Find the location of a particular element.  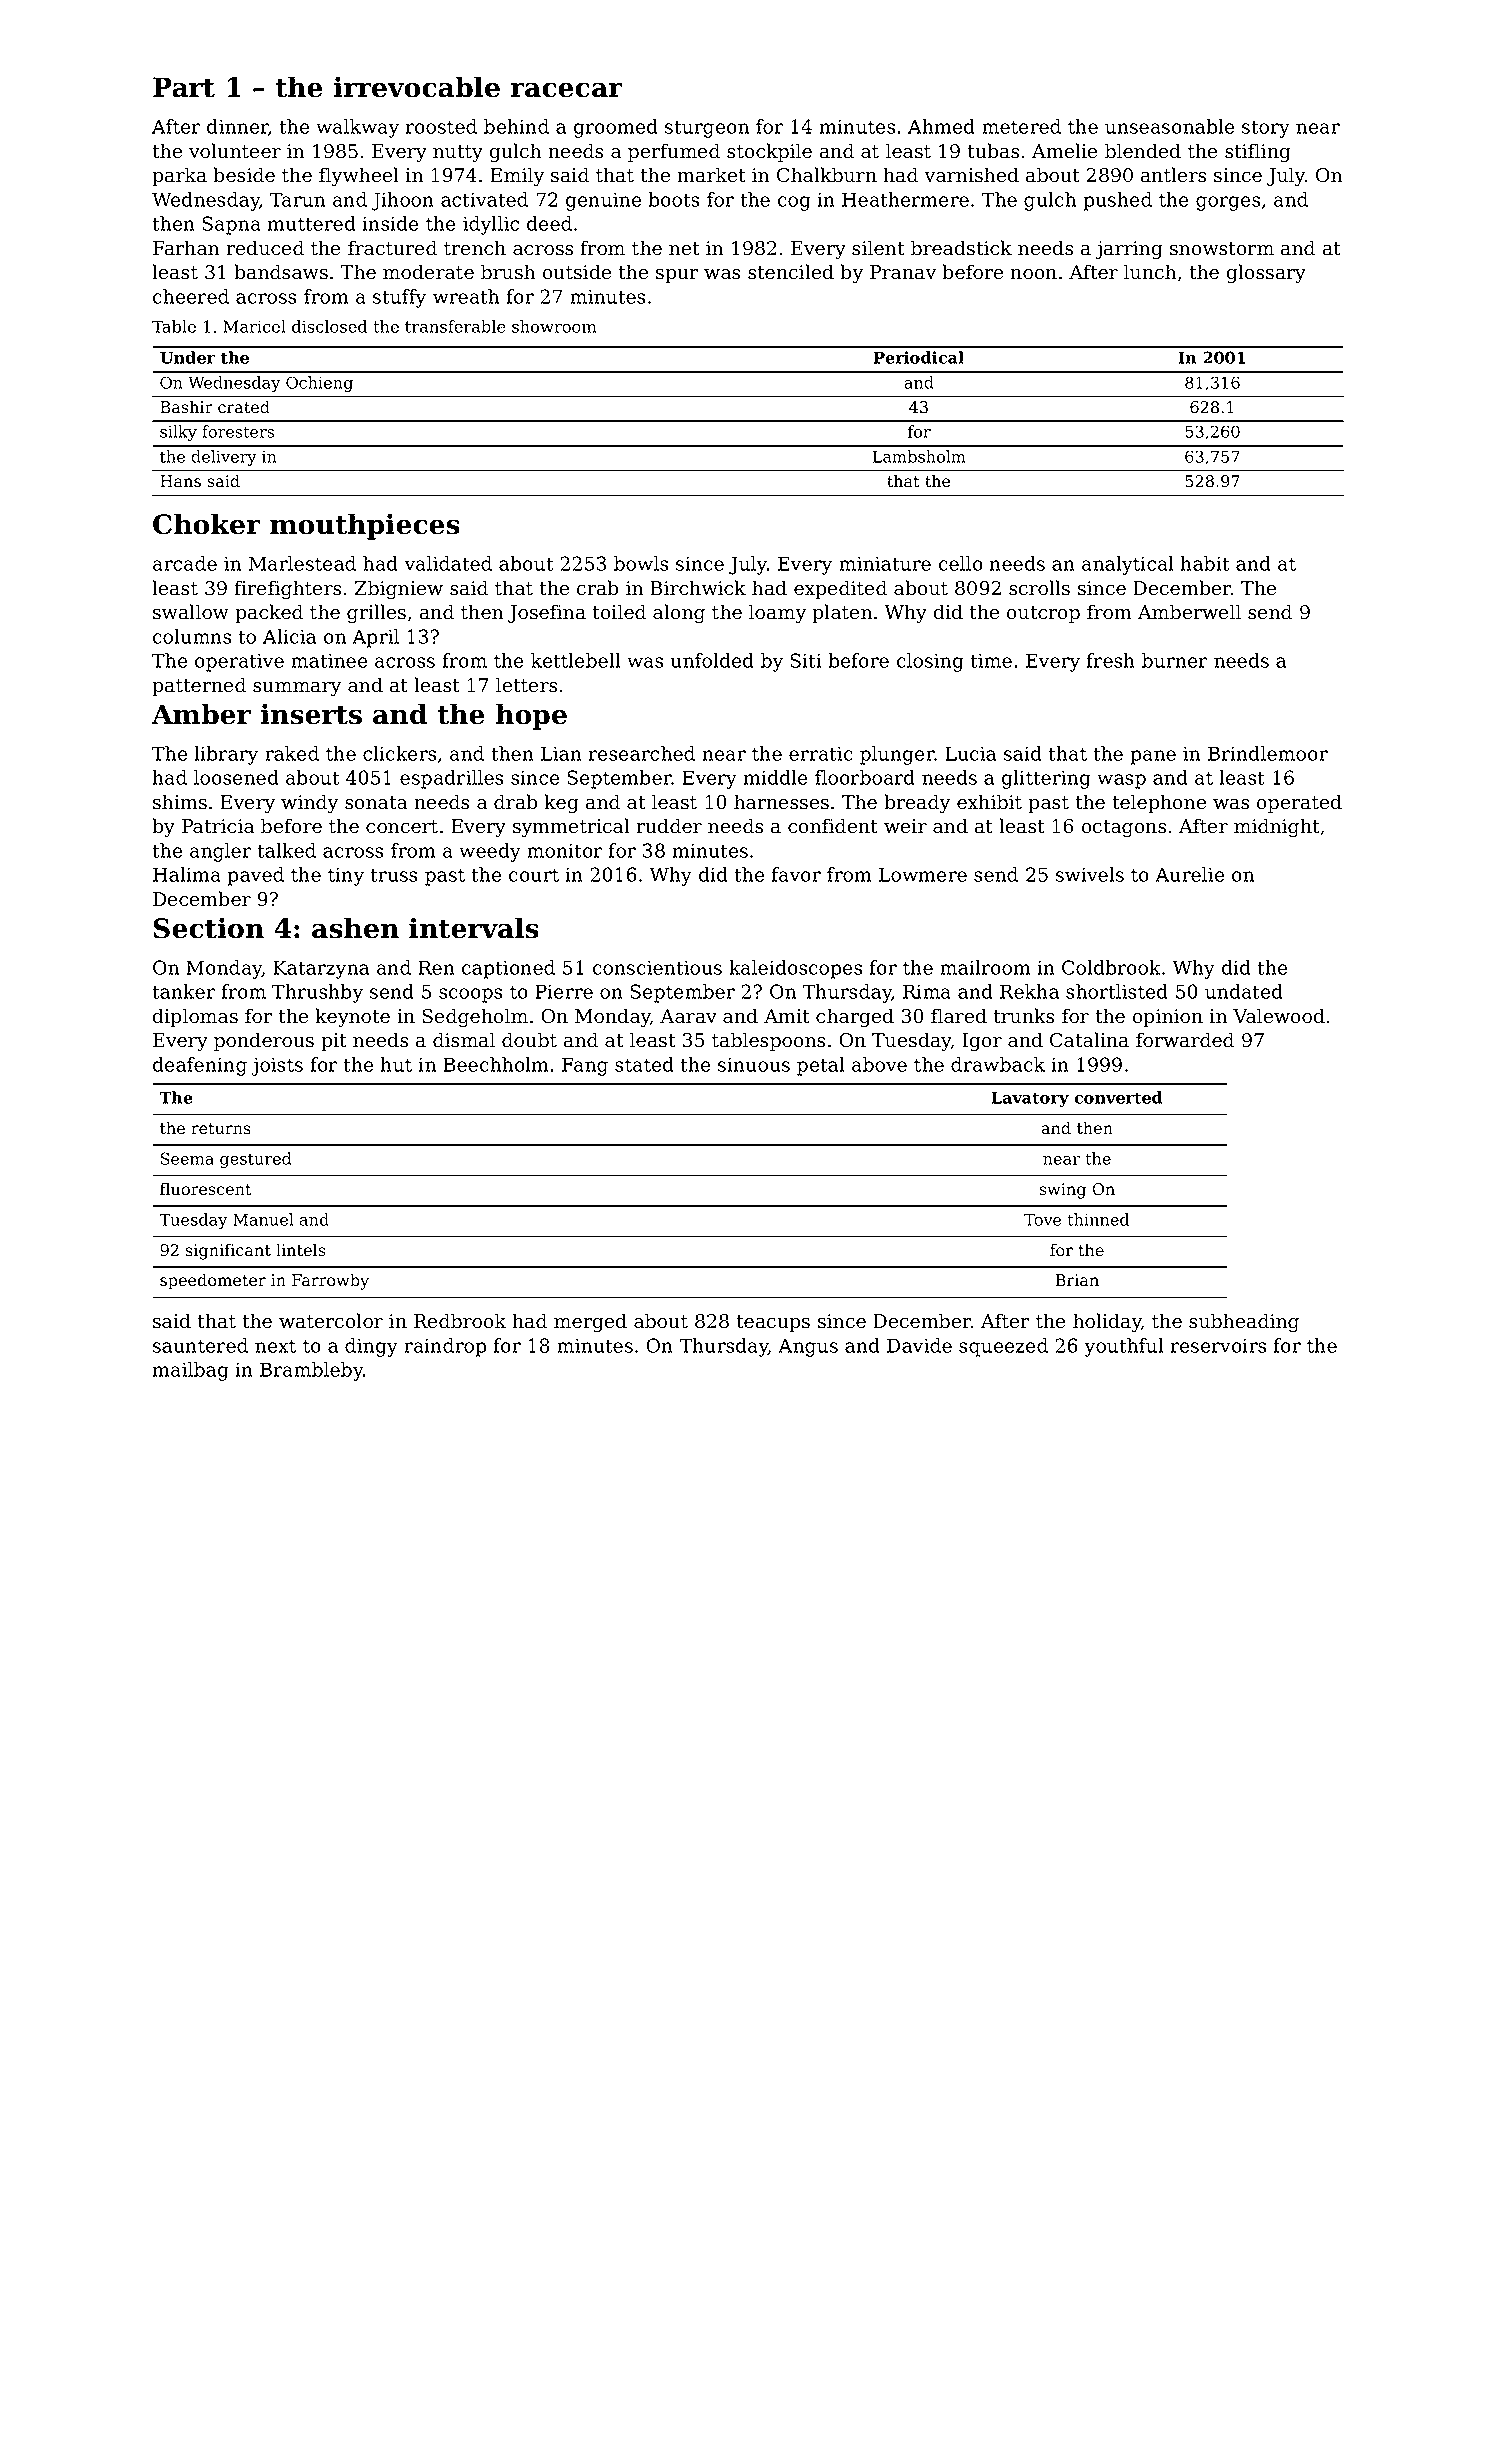

bowls is located at coordinates (641, 563).
